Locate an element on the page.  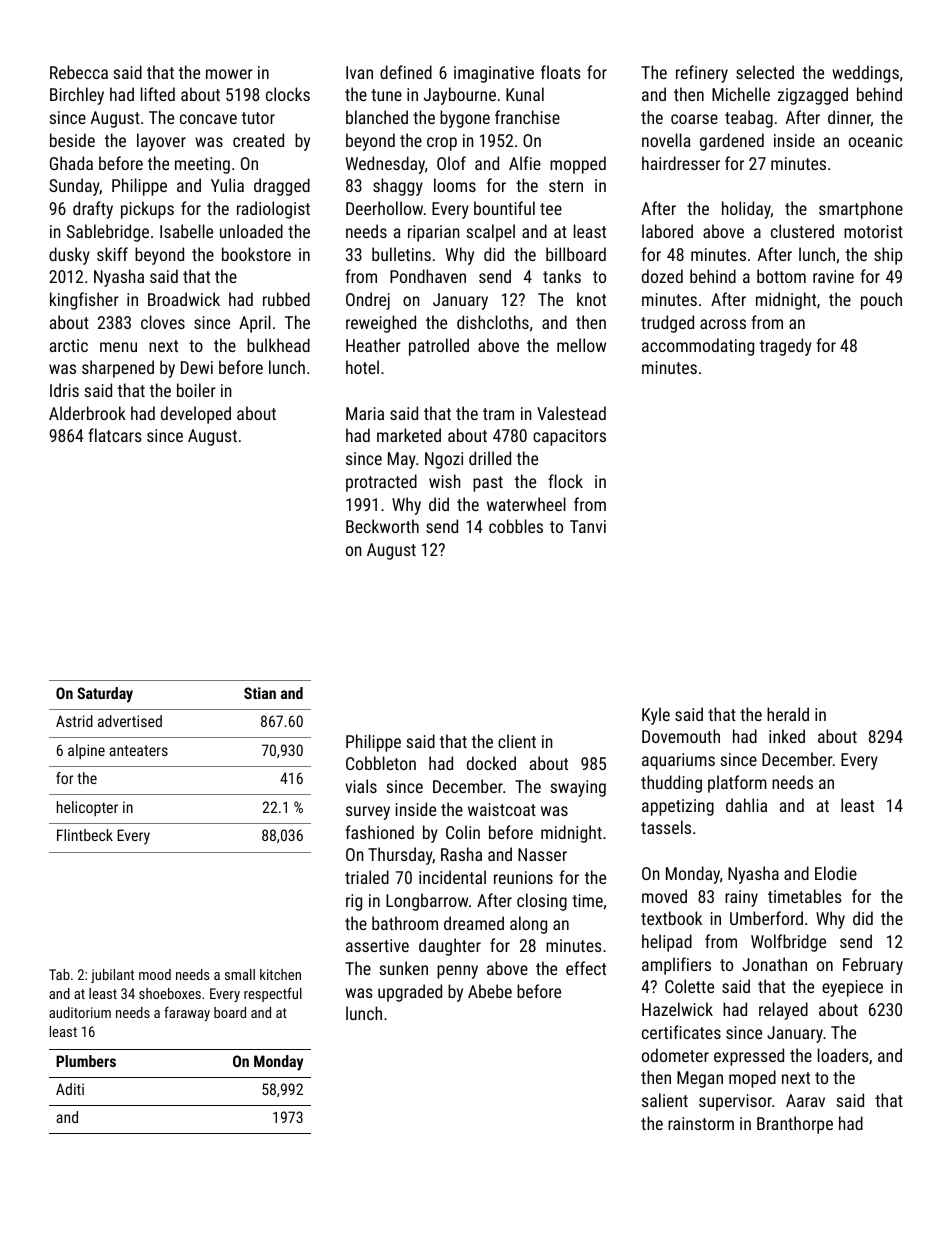
floats is located at coordinates (561, 72).
